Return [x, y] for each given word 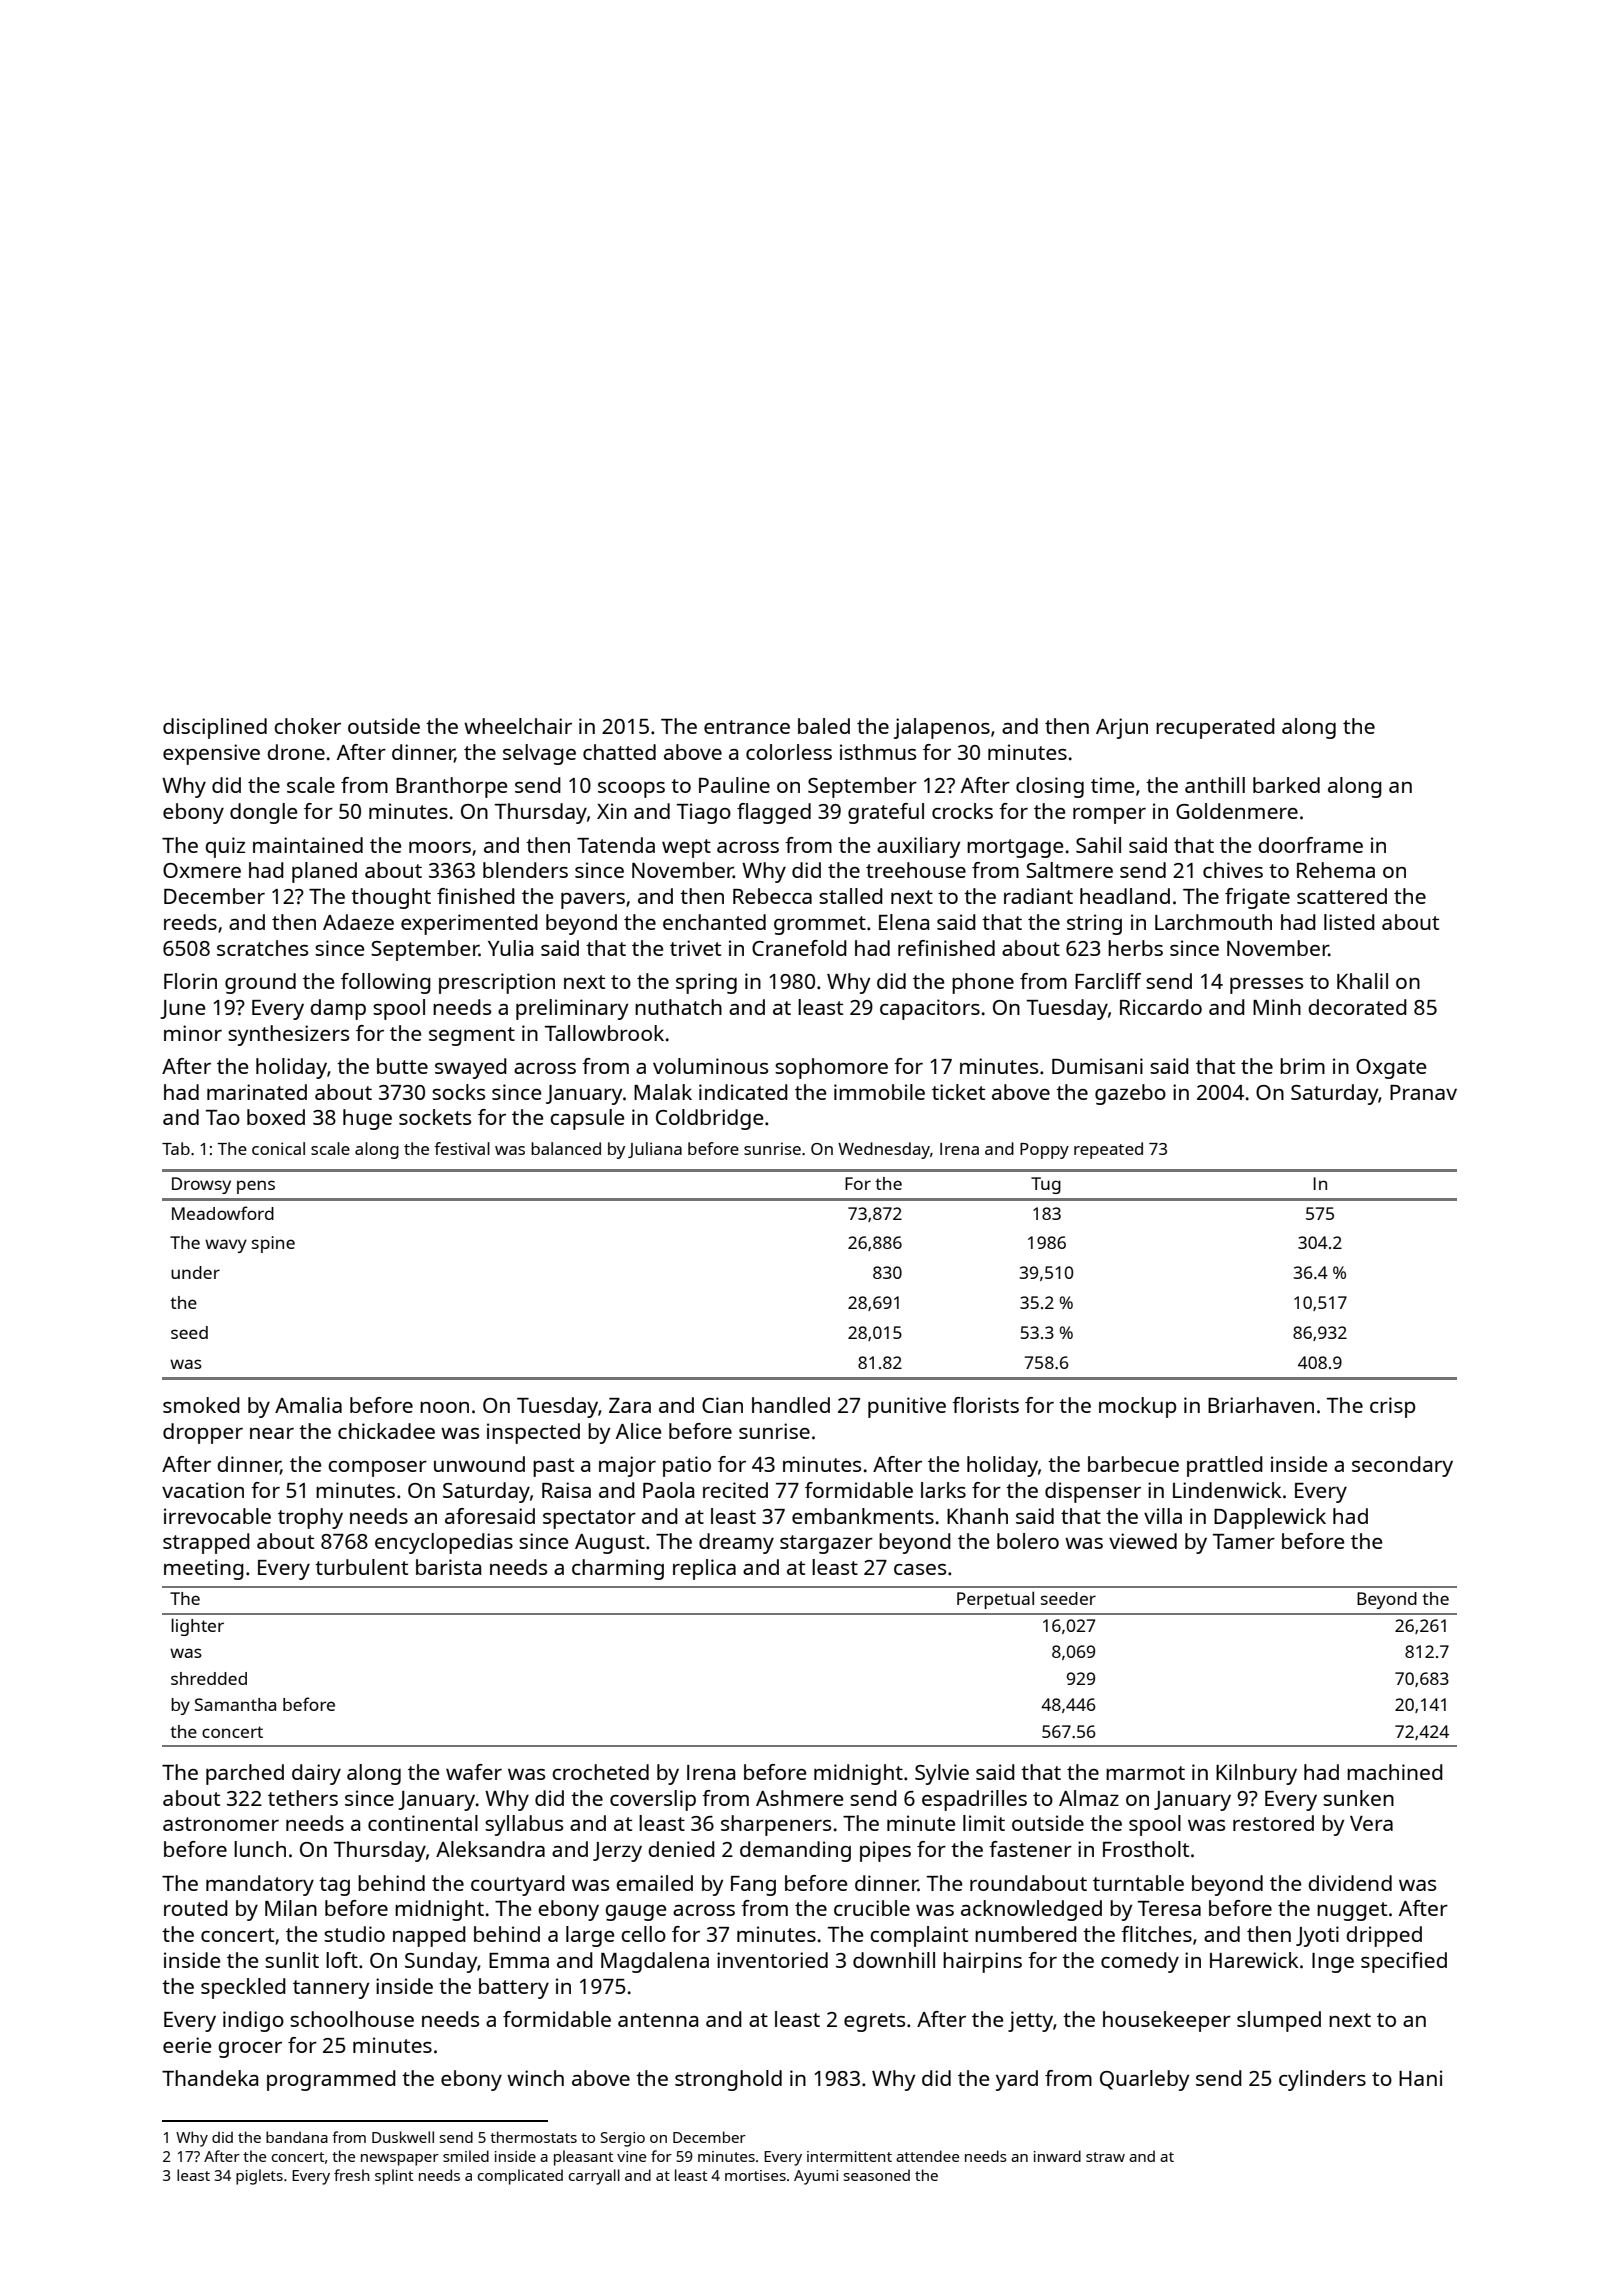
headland [1125, 896]
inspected [533, 1433]
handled [791, 1405]
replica [704, 1569]
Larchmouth [1213, 922]
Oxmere [202, 870]
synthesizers [288, 1035]
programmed [331, 2080]
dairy [316, 1774]
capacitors [930, 1009]
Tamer [1244, 1541]
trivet [695, 948]
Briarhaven [1261, 1405]
